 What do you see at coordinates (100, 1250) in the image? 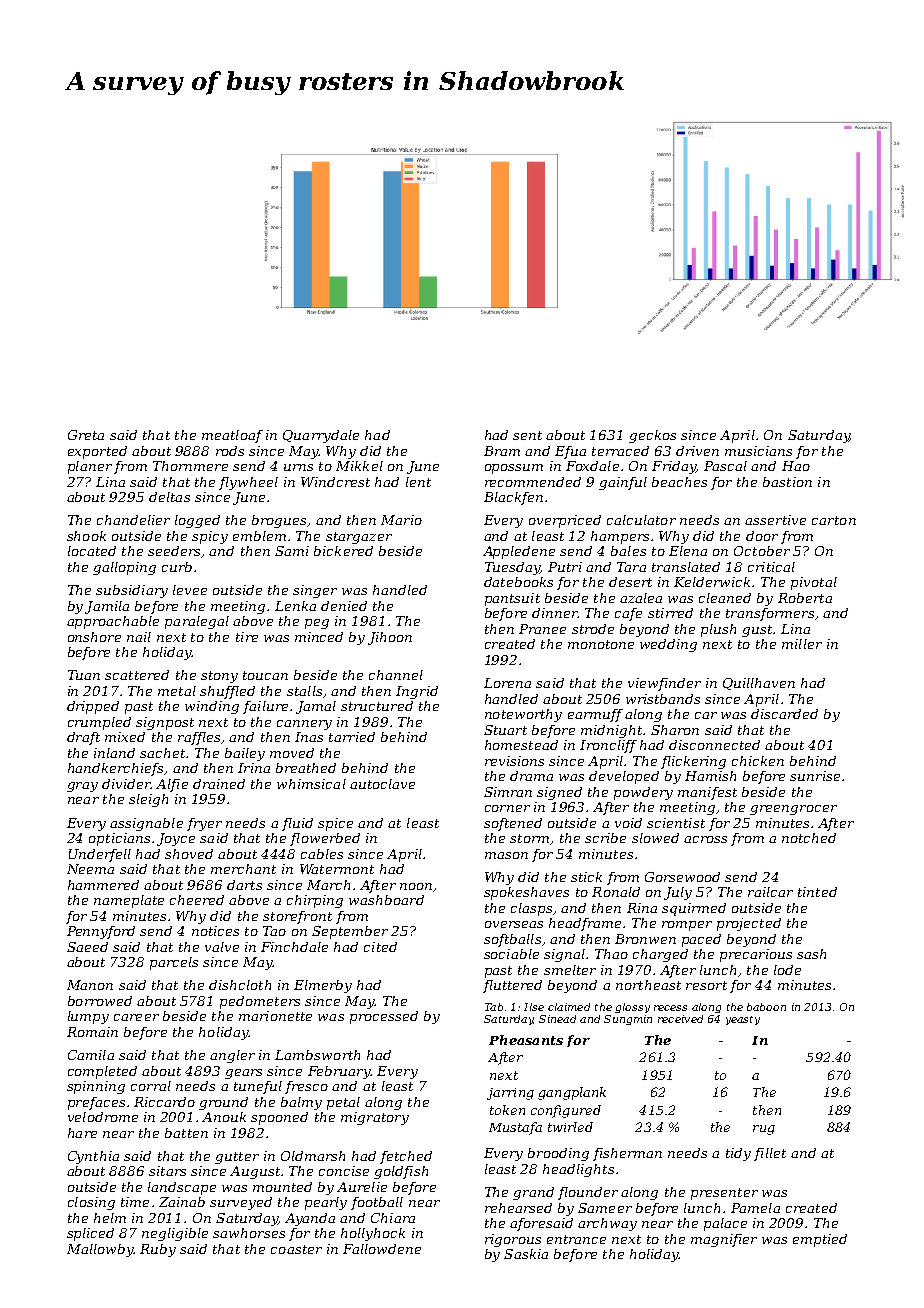
I see `Mallowby` at bounding box center [100, 1250].
